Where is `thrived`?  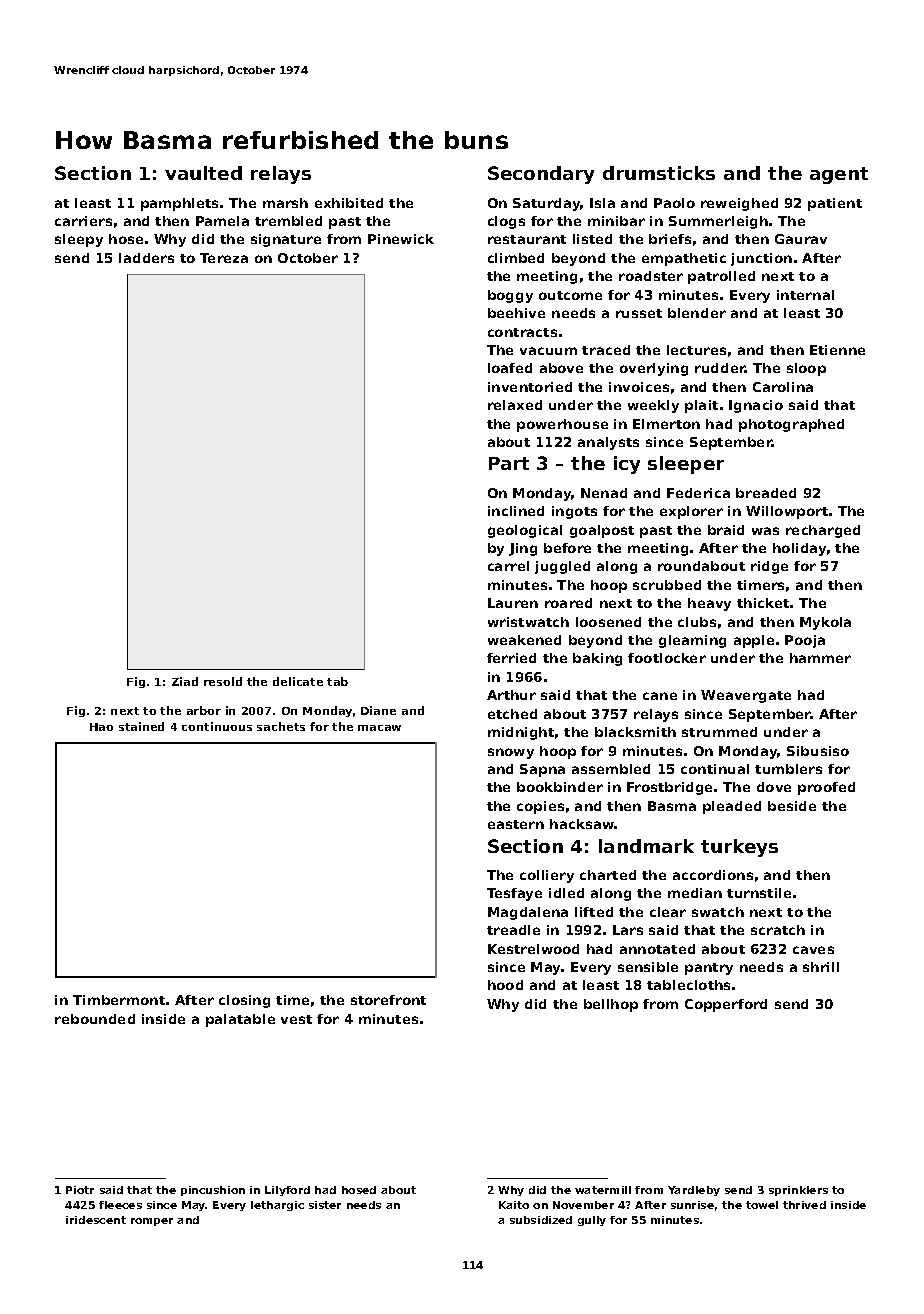 thrived is located at coordinates (804, 1205).
